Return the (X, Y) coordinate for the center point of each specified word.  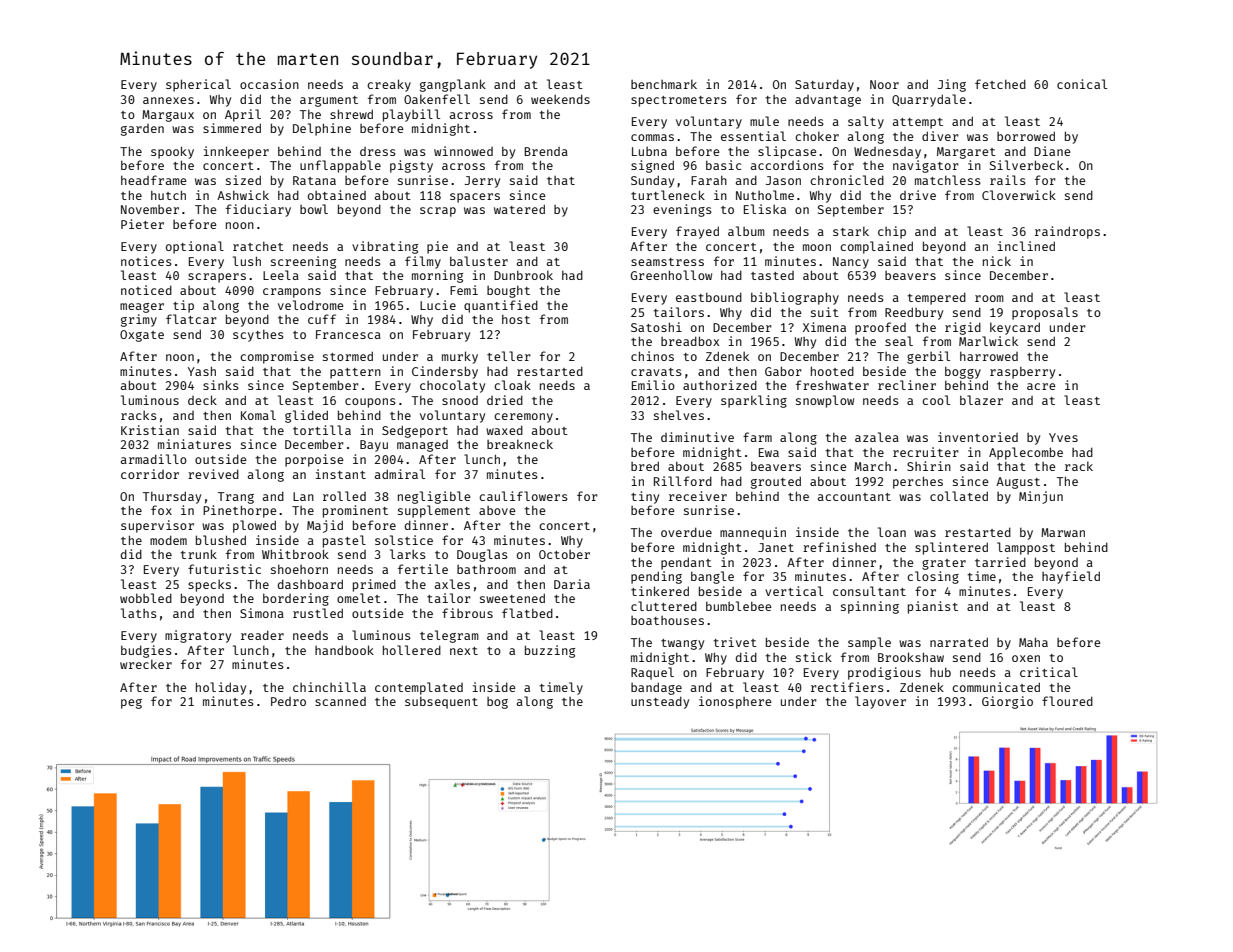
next (464, 651)
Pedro (288, 701)
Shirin (929, 466)
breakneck (520, 444)
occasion (269, 84)
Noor (884, 84)
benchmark (664, 84)
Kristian (150, 430)
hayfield (1071, 577)
